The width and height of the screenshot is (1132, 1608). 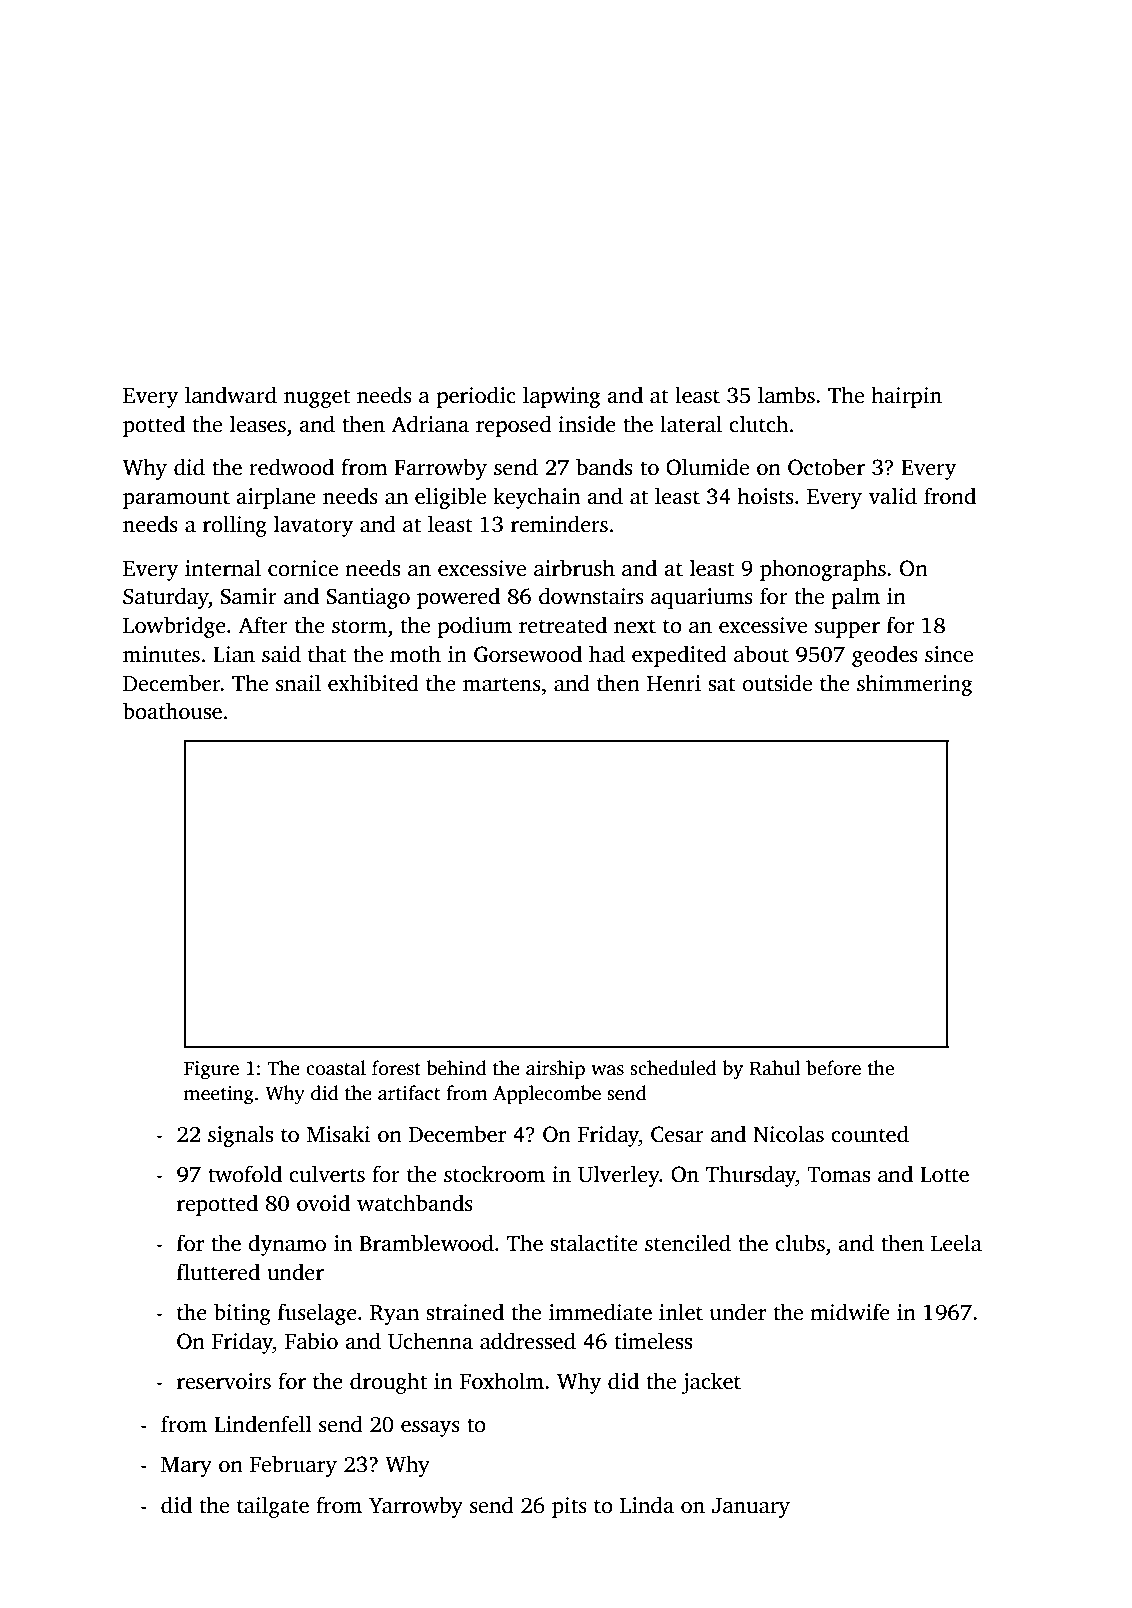 What do you see at coordinates (906, 397) in the screenshot?
I see `hairpin` at bounding box center [906, 397].
